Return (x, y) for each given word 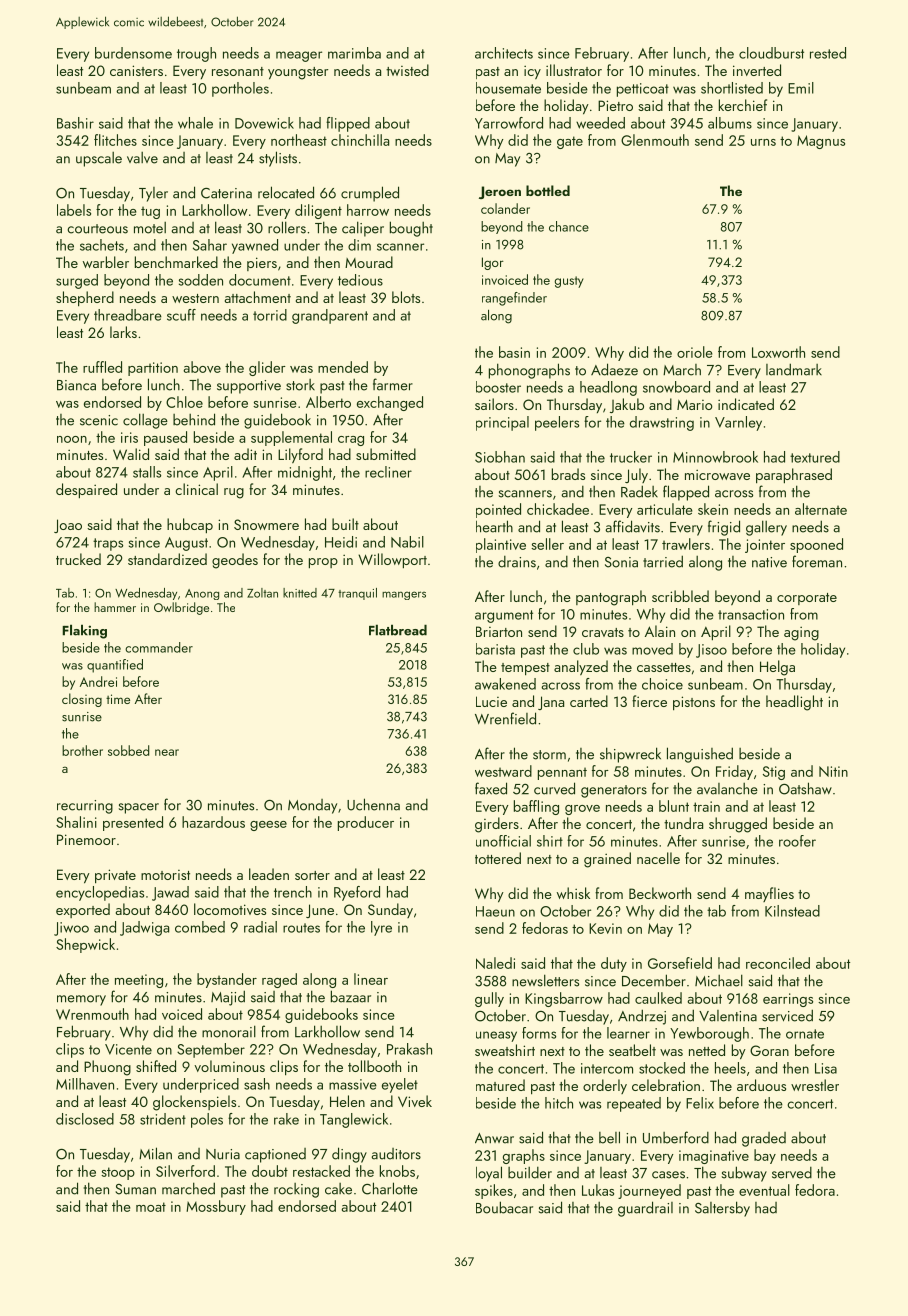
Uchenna (373, 804)
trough (196, 54)
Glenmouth (655, 140)
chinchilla (360, 140)
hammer (115, 607)
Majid (228, 998)
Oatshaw (805, 788)
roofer (797, 841)
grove (582, 810)
